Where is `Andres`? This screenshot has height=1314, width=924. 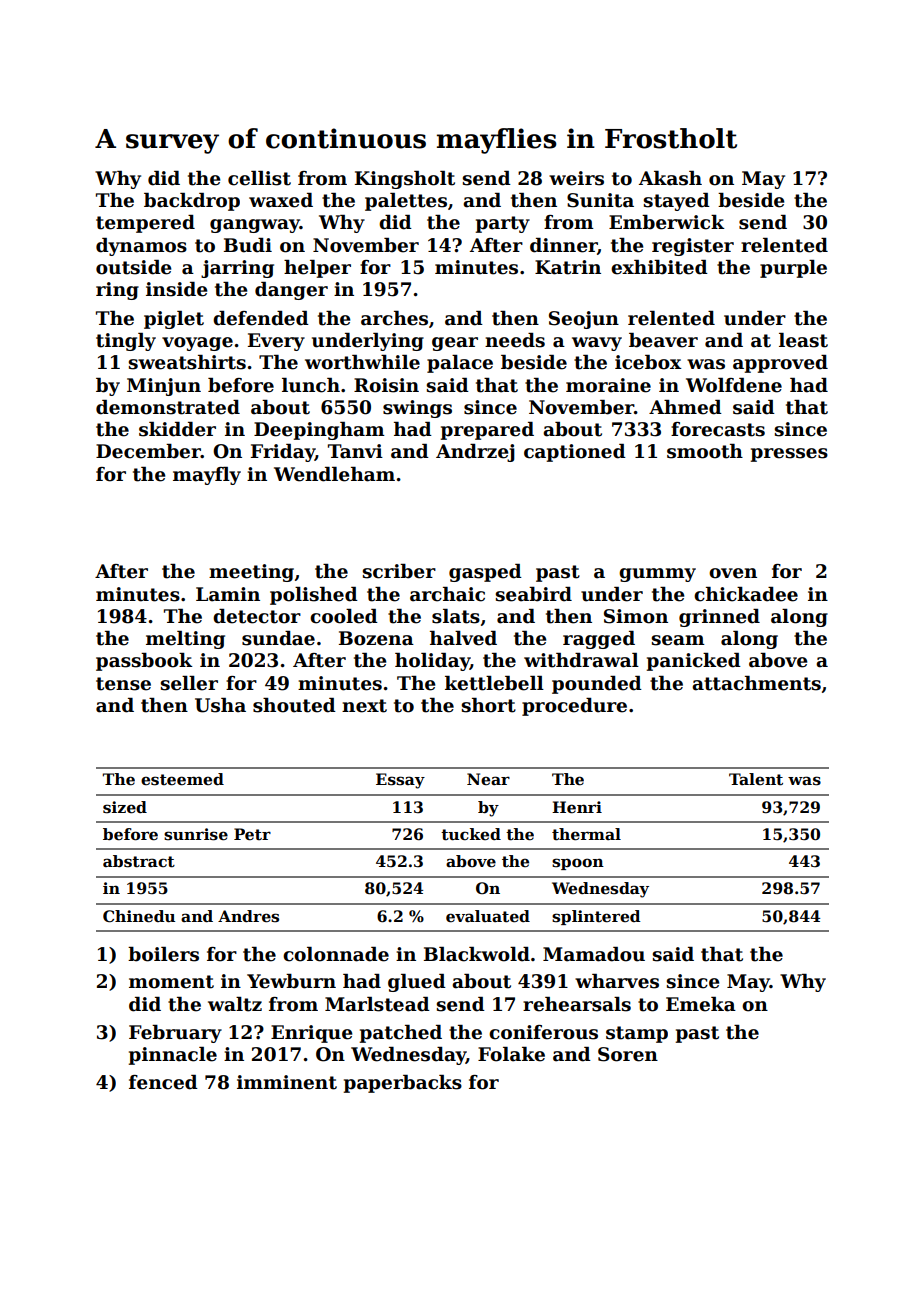 Andres is located at coordinates (248, 916).
